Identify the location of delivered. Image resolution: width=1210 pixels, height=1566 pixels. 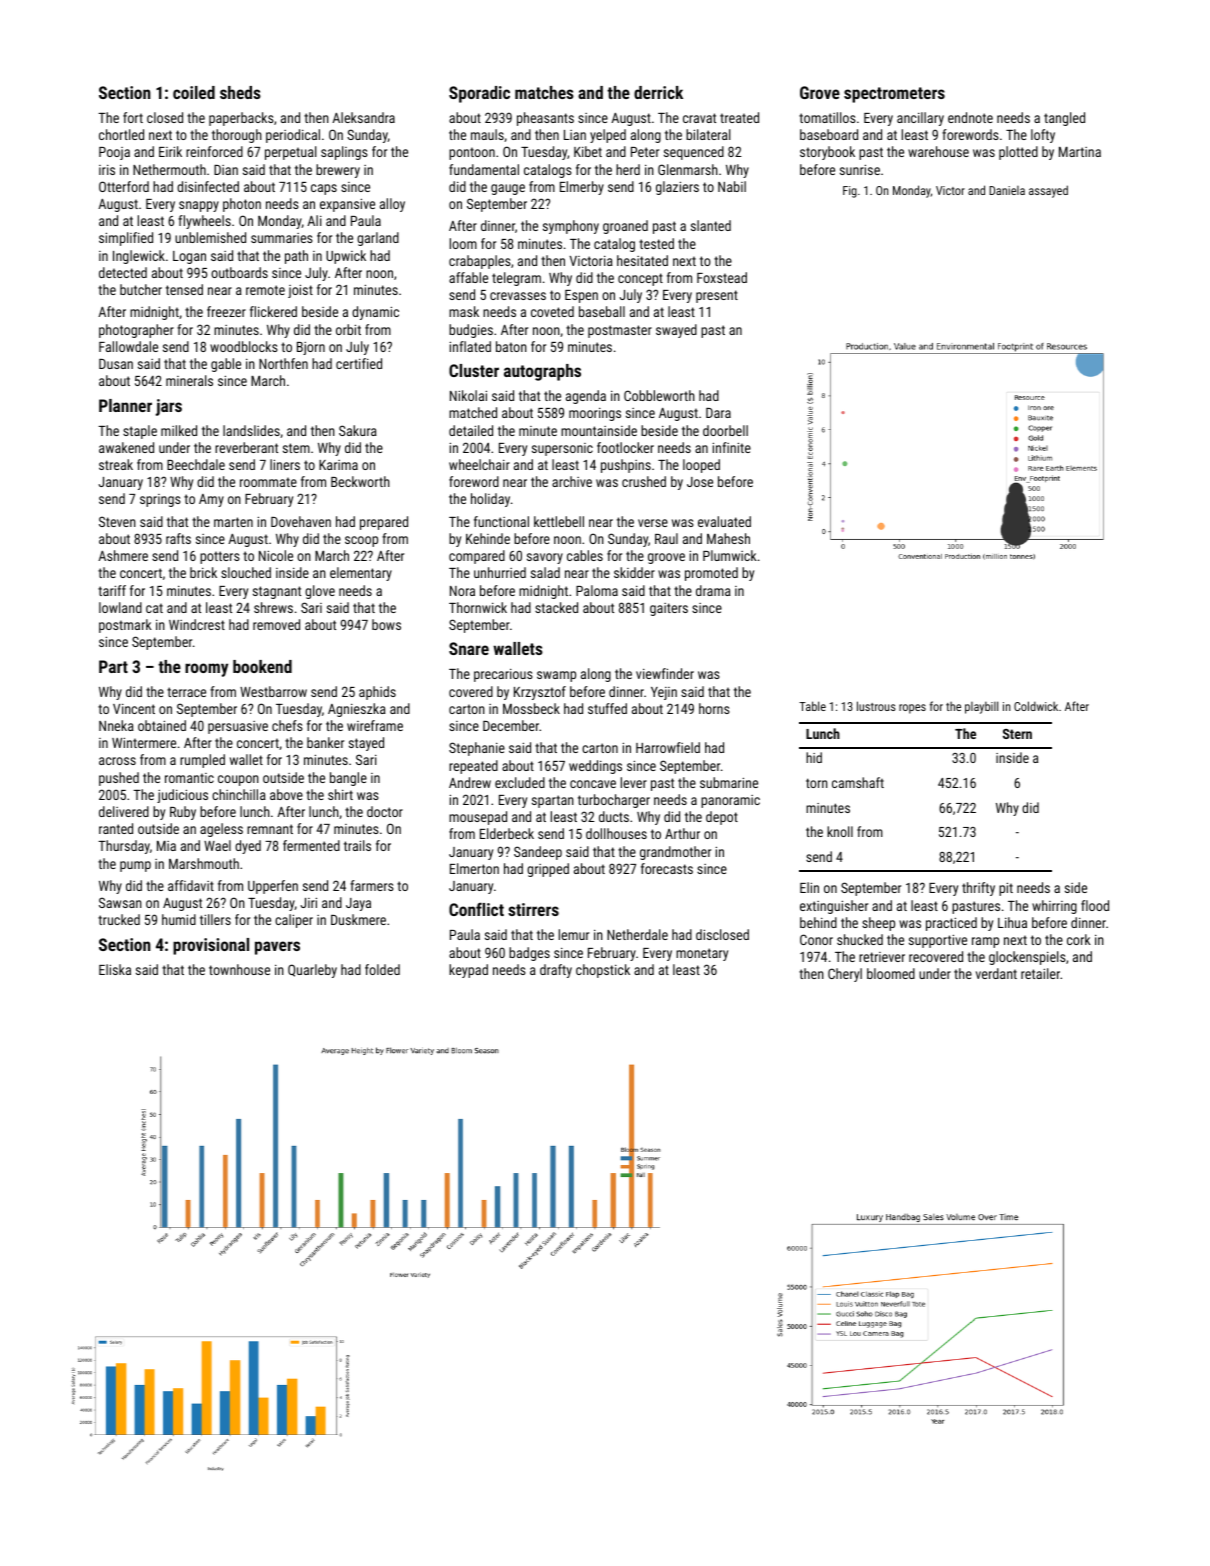
(124, 811).
